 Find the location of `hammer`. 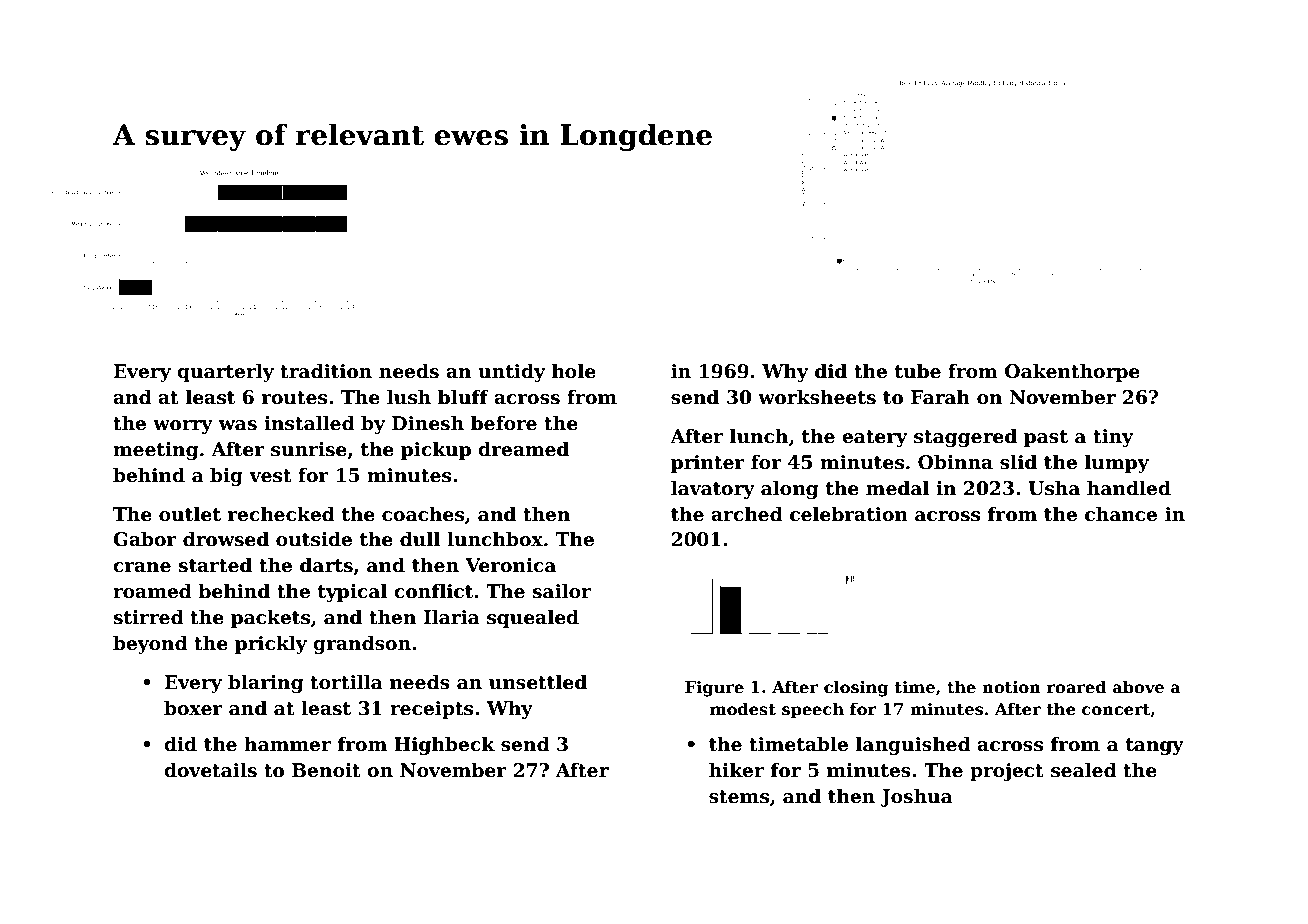

hammer is located at coordinates (287, 744).
